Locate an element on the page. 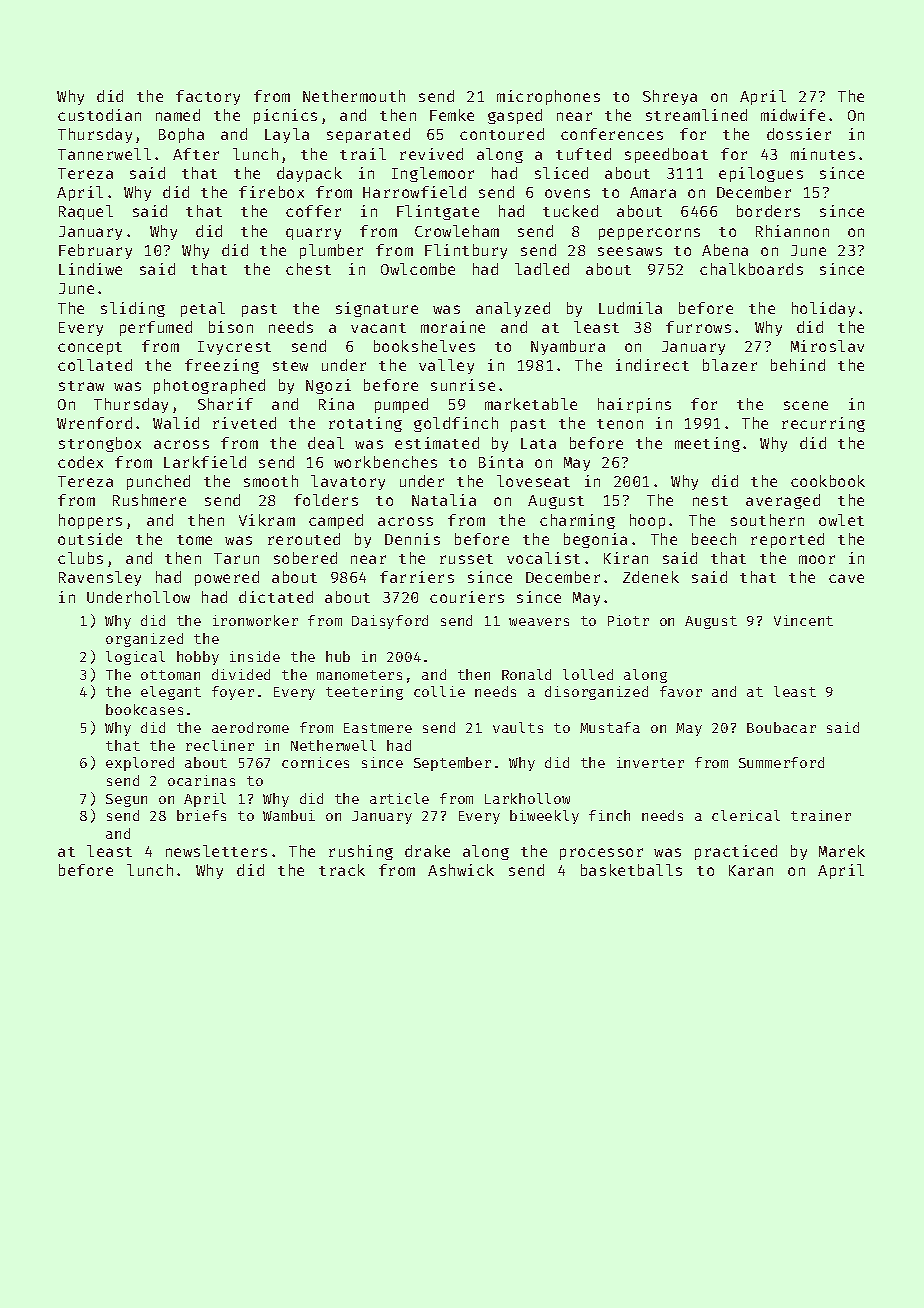  factory is located at coordinates (208, 97).
